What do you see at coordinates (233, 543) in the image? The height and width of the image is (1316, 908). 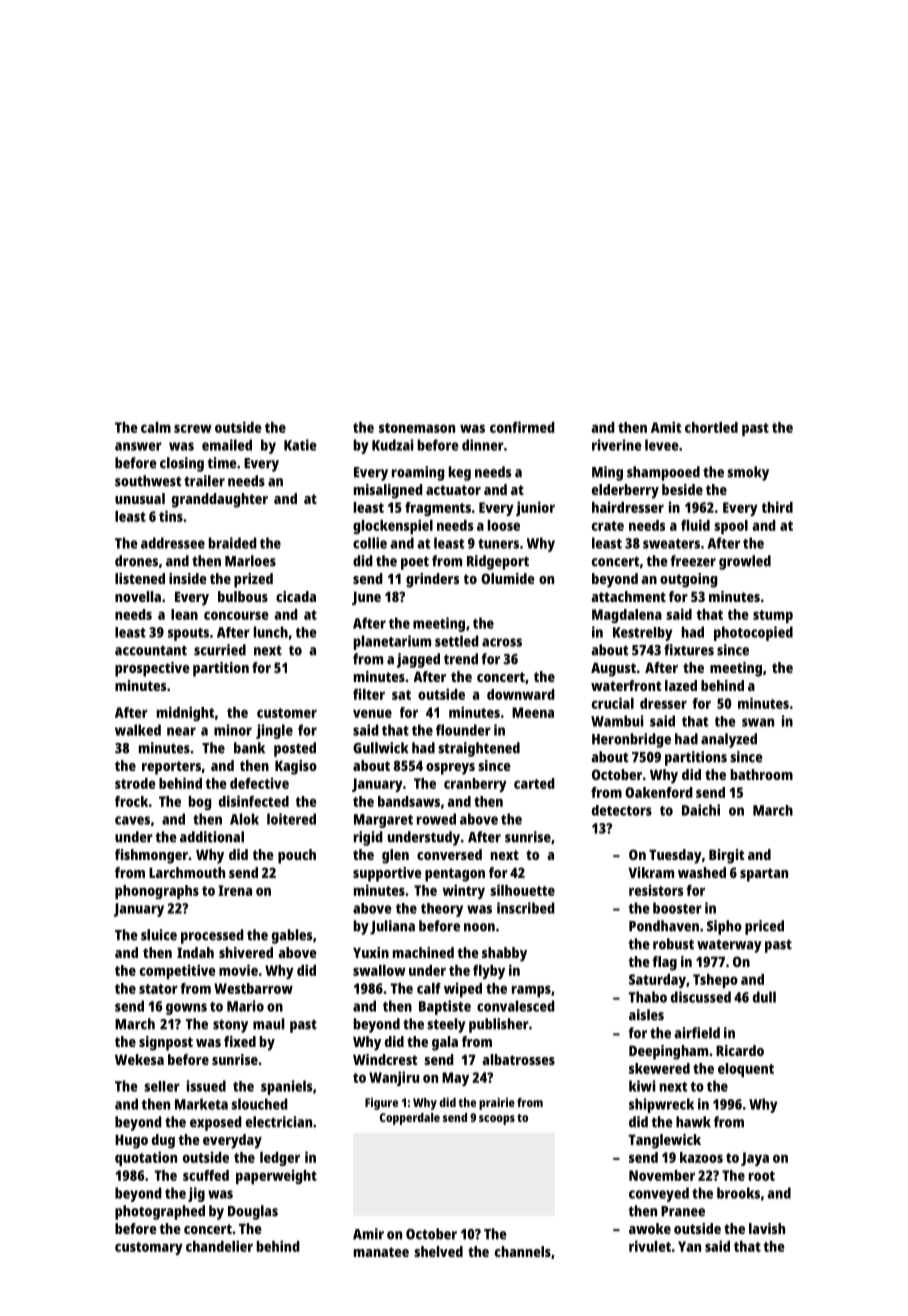 I see `braided` at bounding box center [233, 543].
